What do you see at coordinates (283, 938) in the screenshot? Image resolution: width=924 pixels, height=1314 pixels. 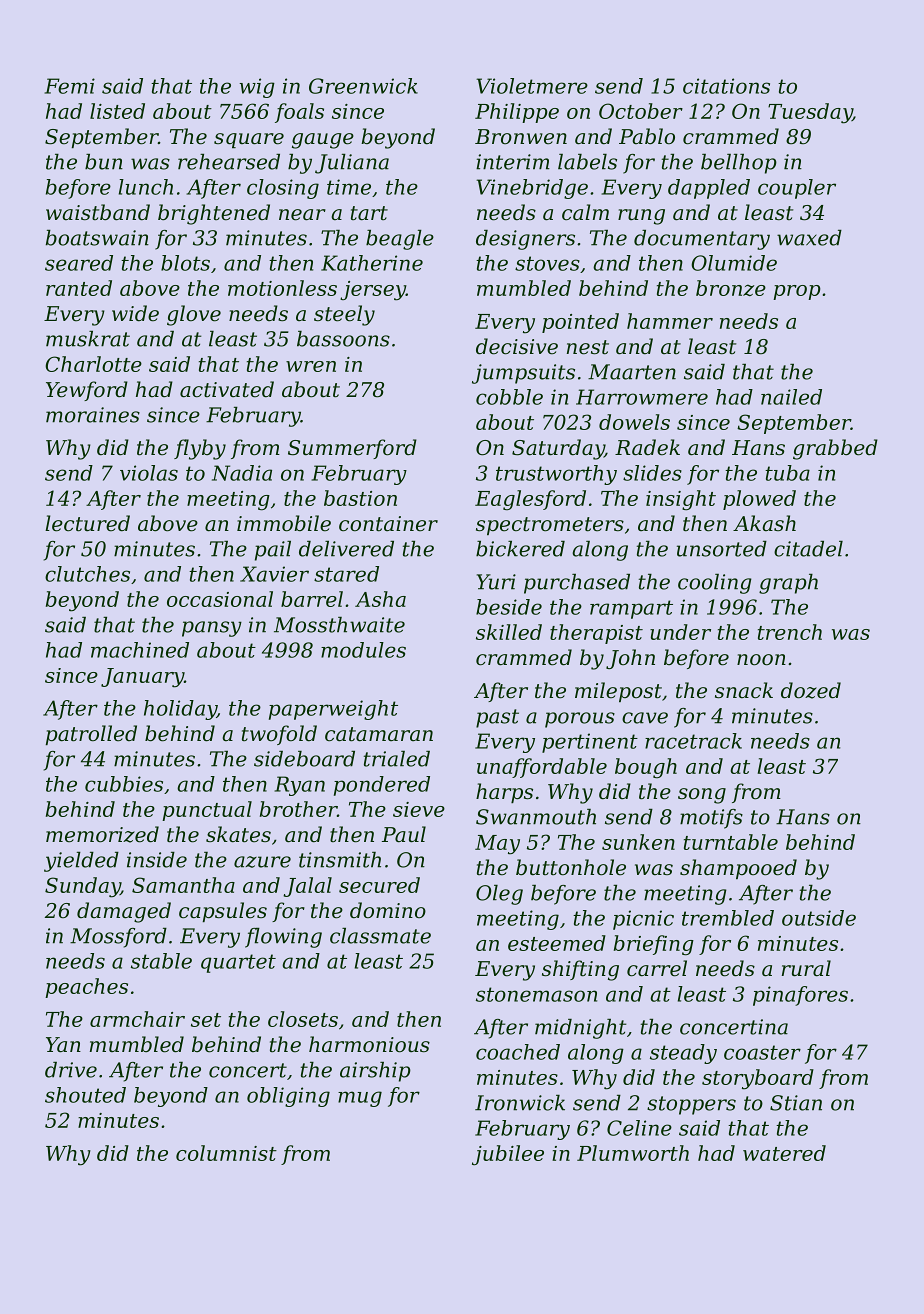 I see `flowing` at bounding box center [283, 938].
